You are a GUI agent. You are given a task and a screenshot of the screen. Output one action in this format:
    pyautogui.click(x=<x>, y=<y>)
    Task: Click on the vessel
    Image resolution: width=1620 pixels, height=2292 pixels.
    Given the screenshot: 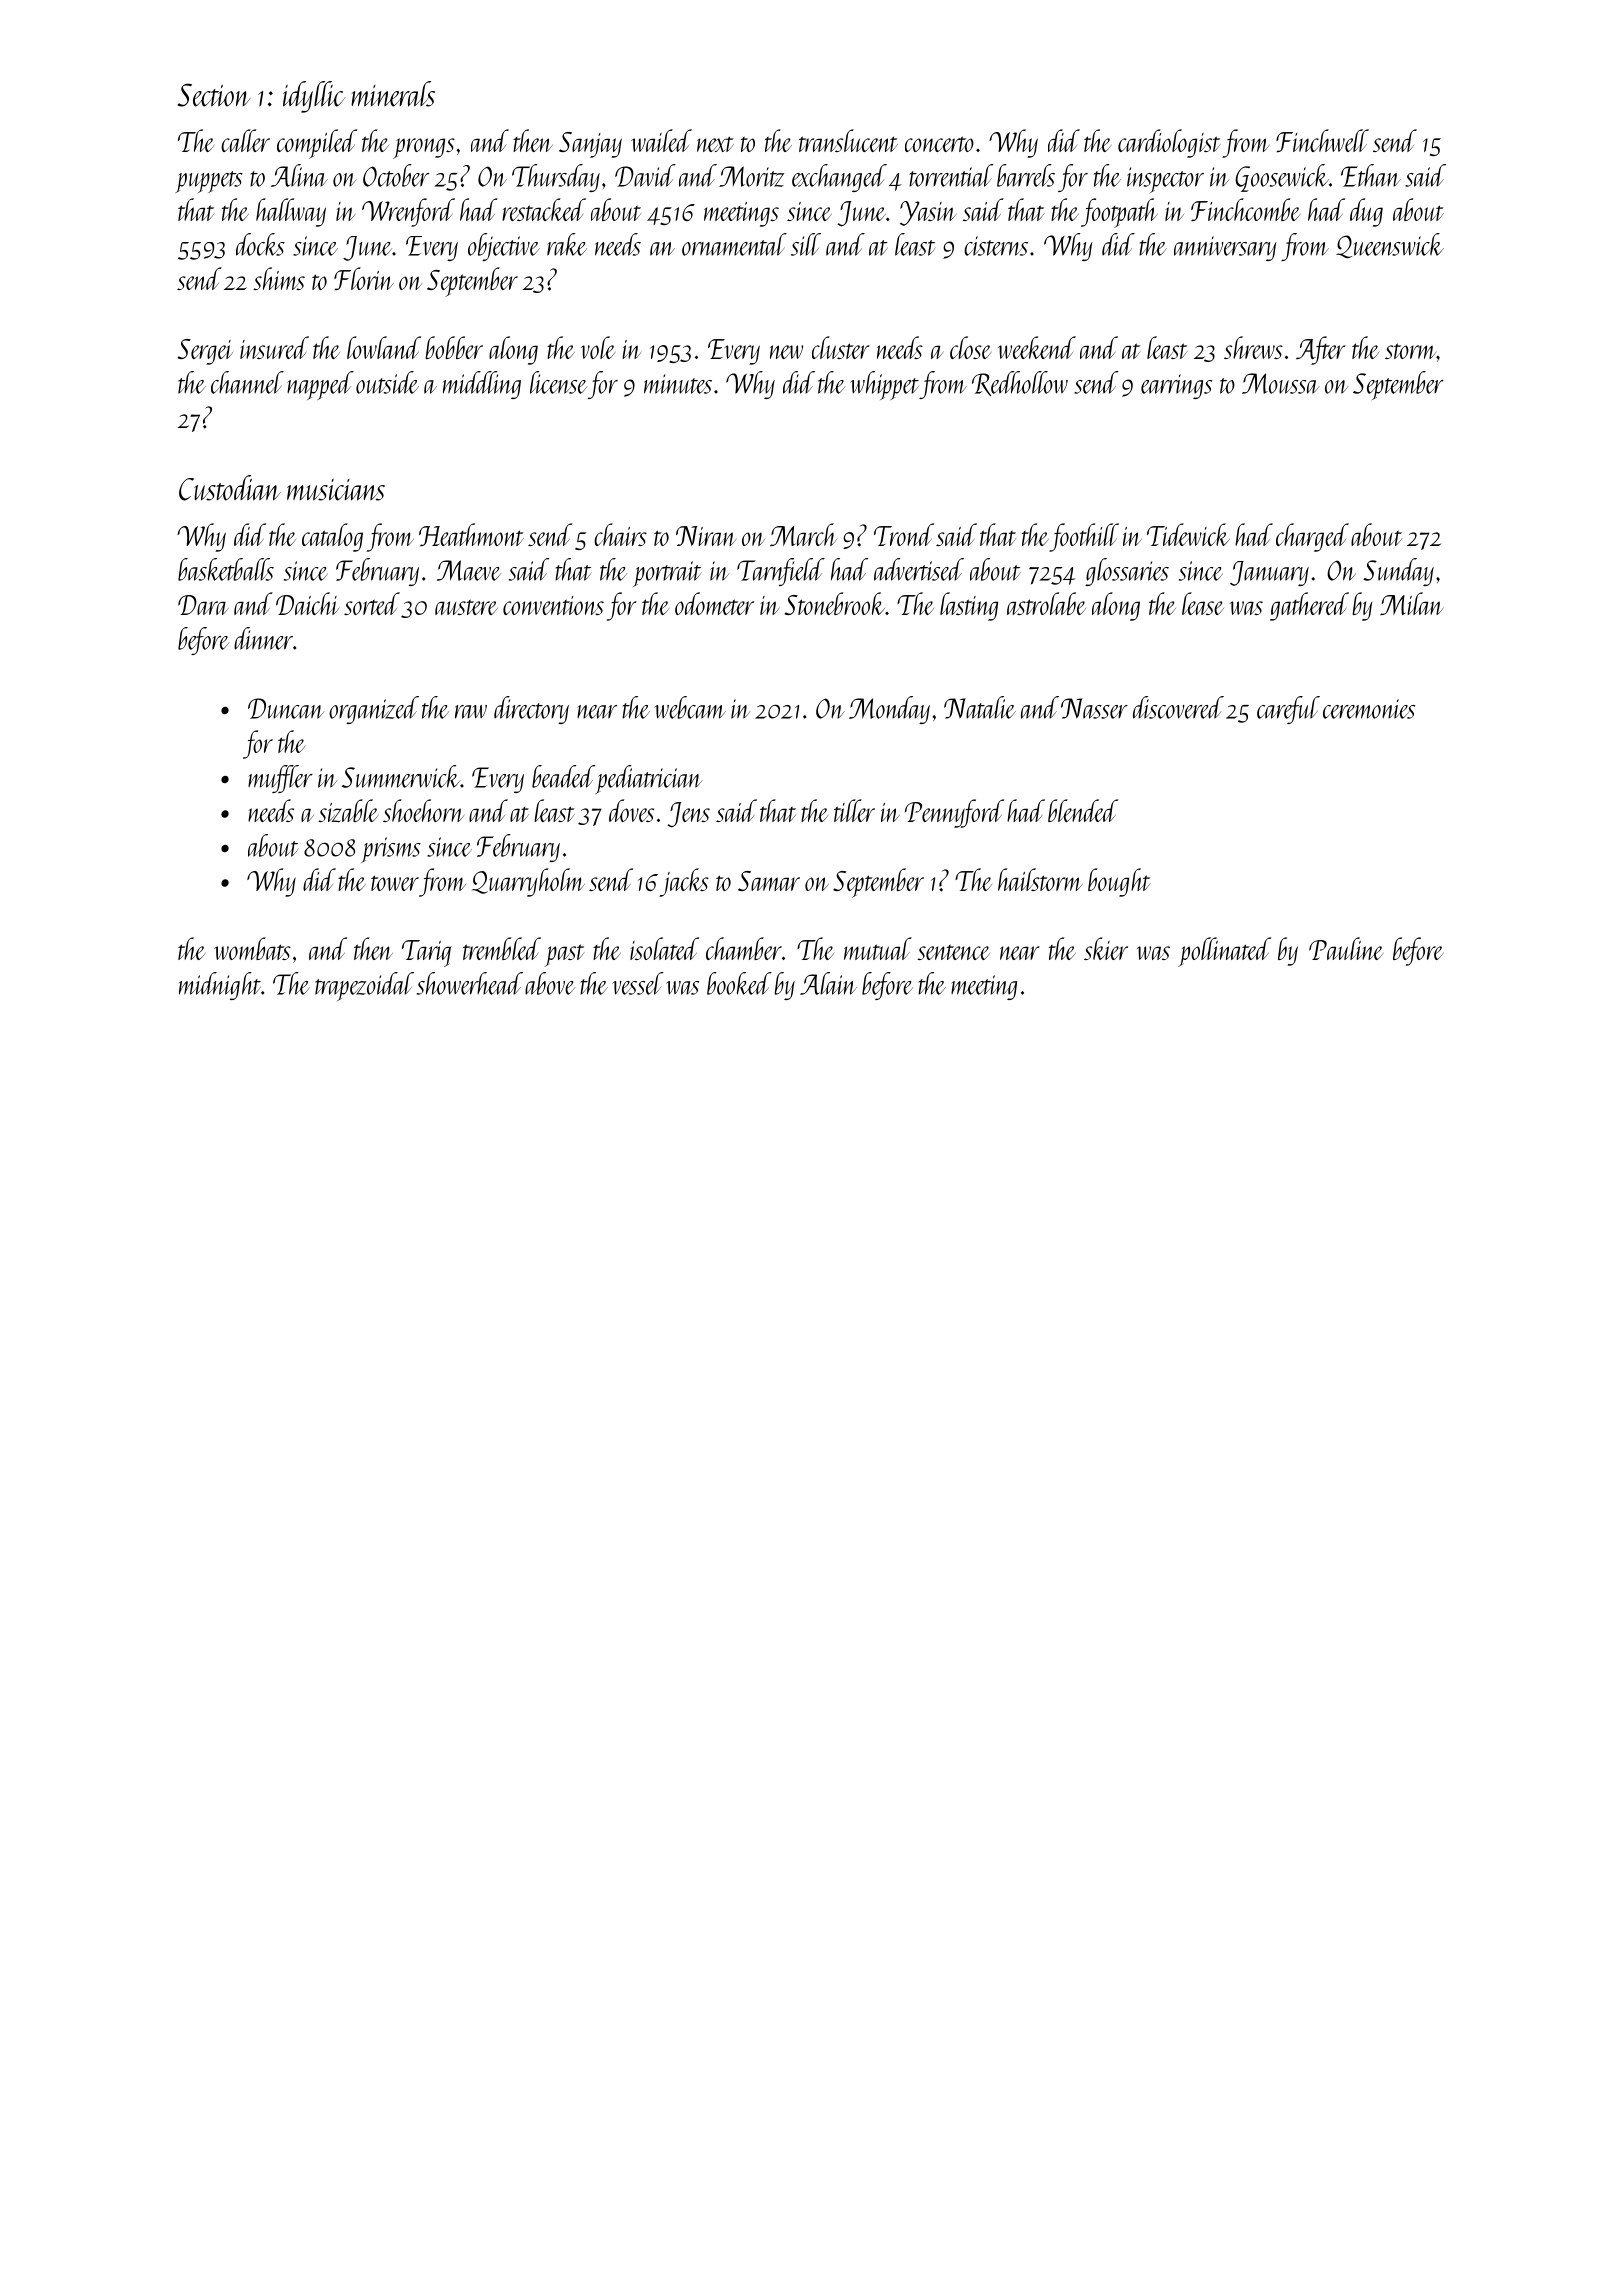 What is the action you would take?
    pyautogui.click(x=637, y=983)
